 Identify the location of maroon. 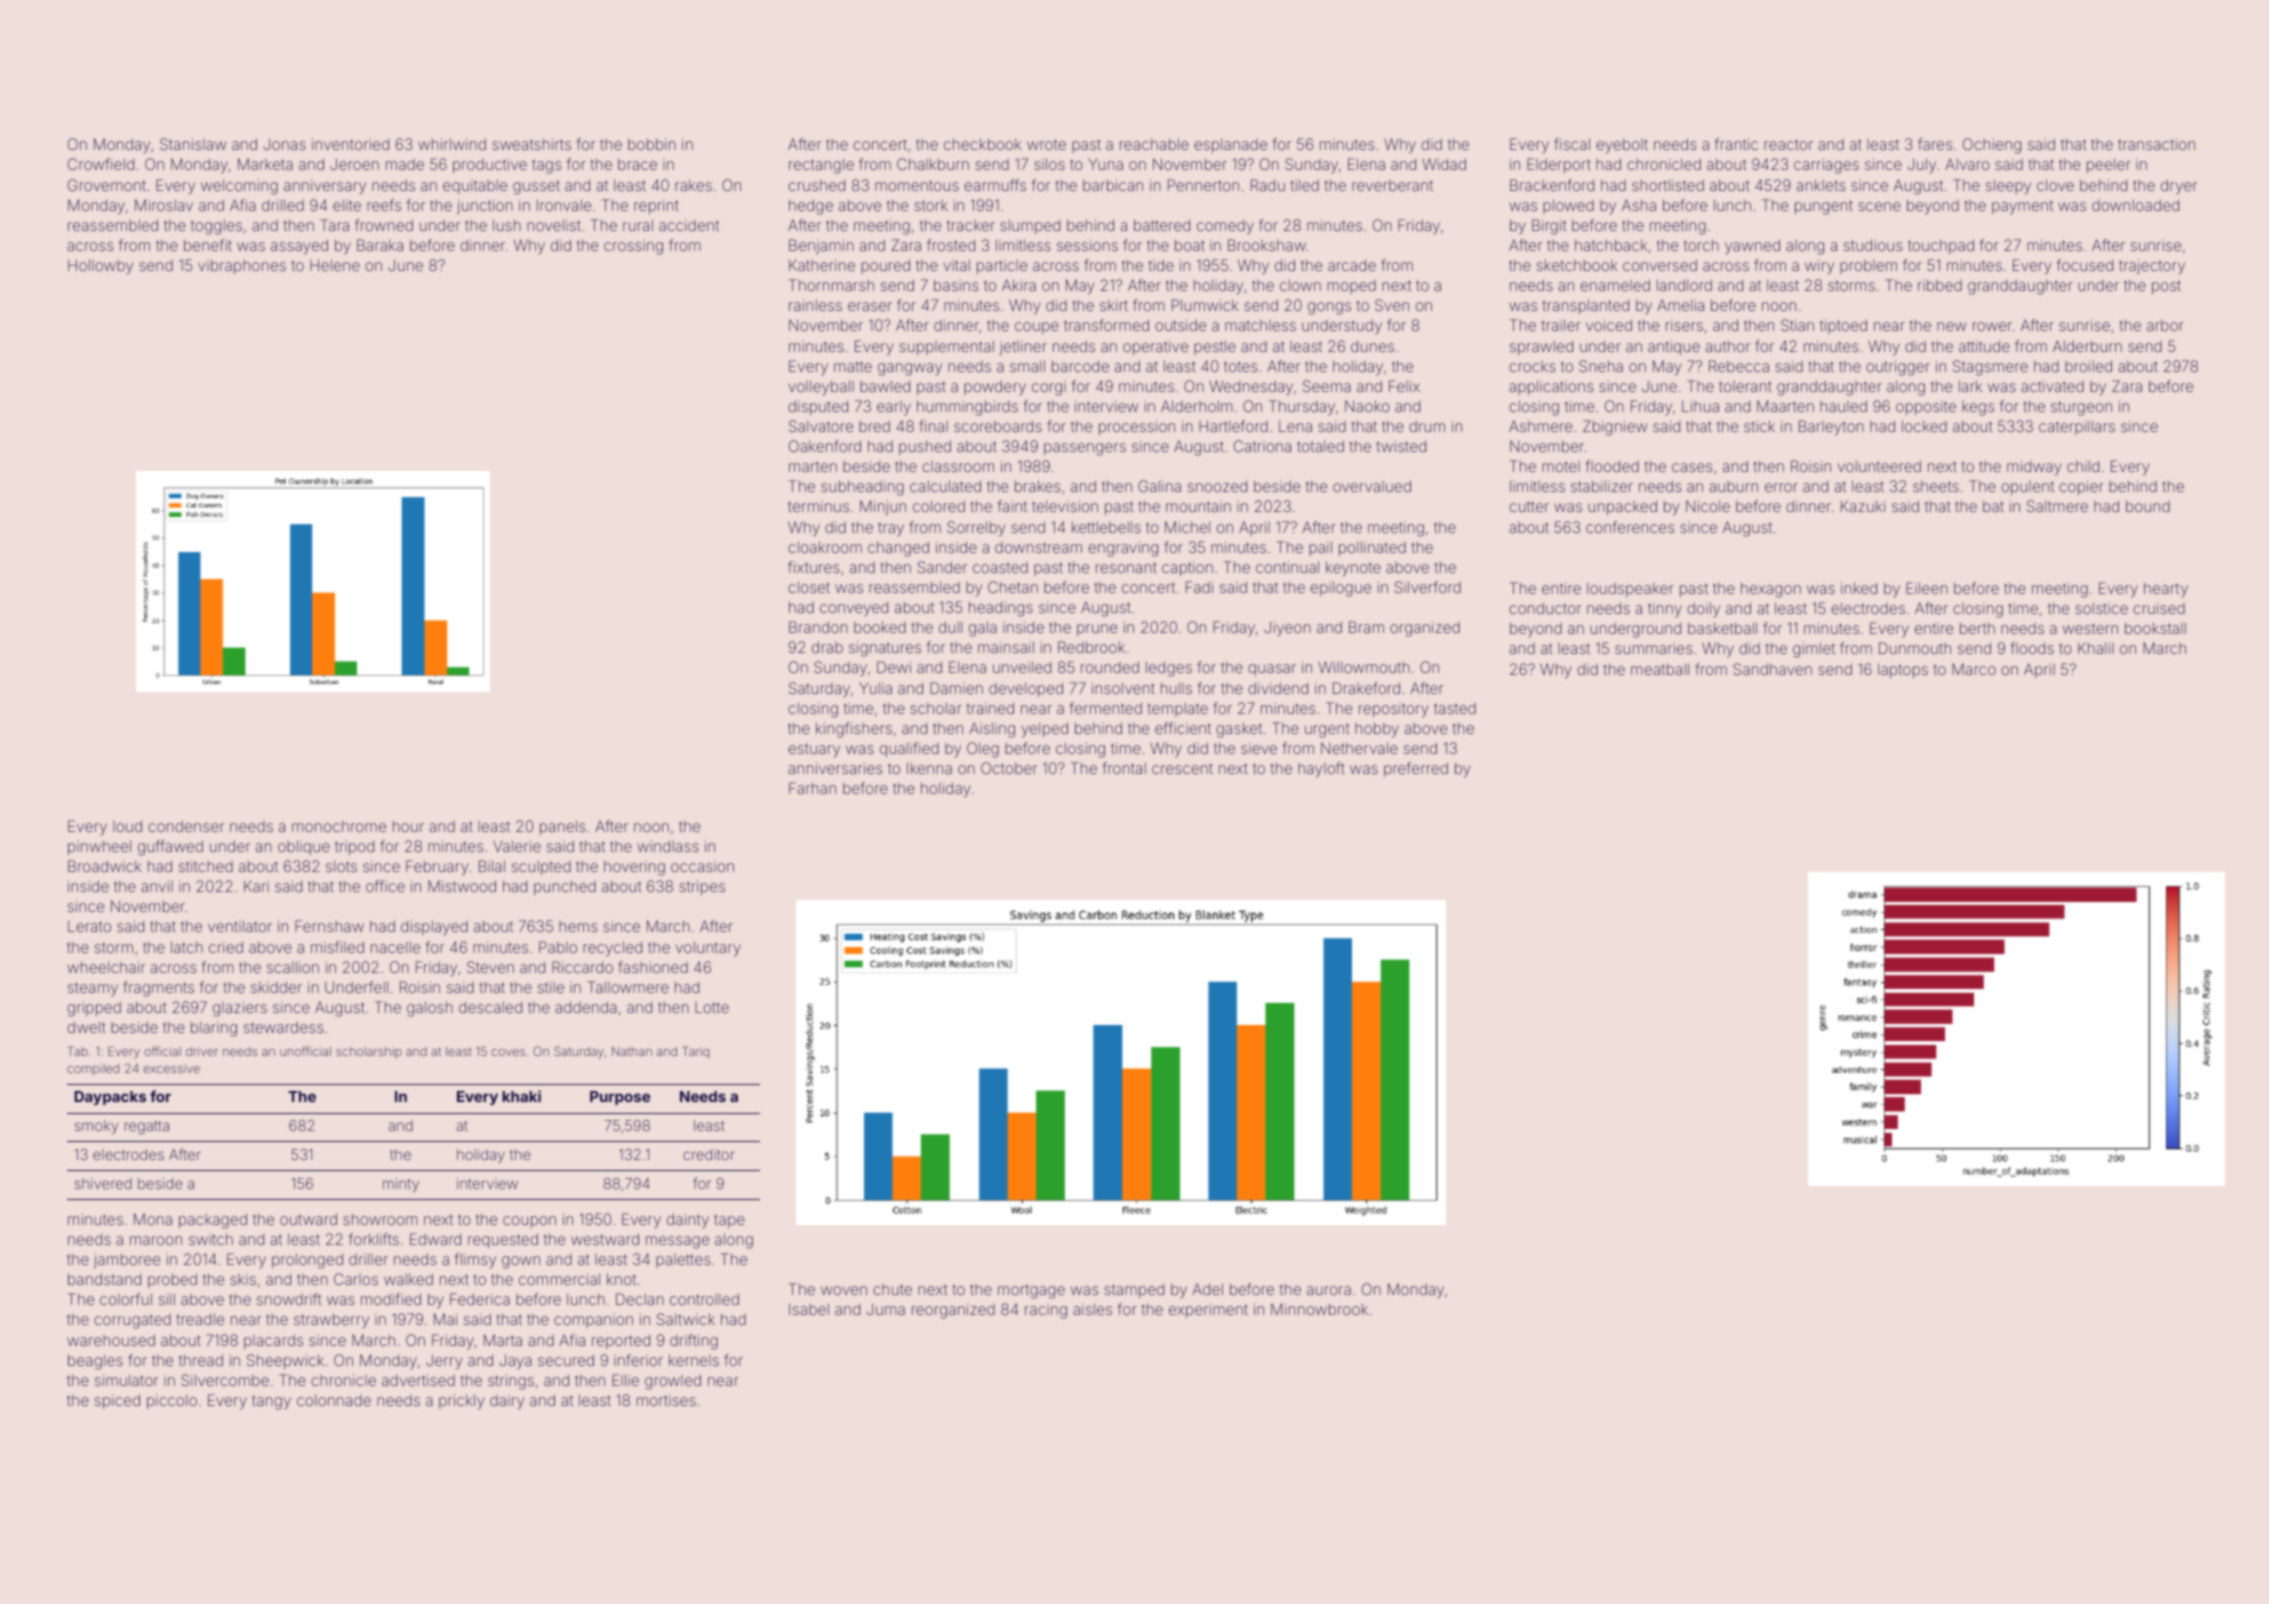
(156, 1240).
